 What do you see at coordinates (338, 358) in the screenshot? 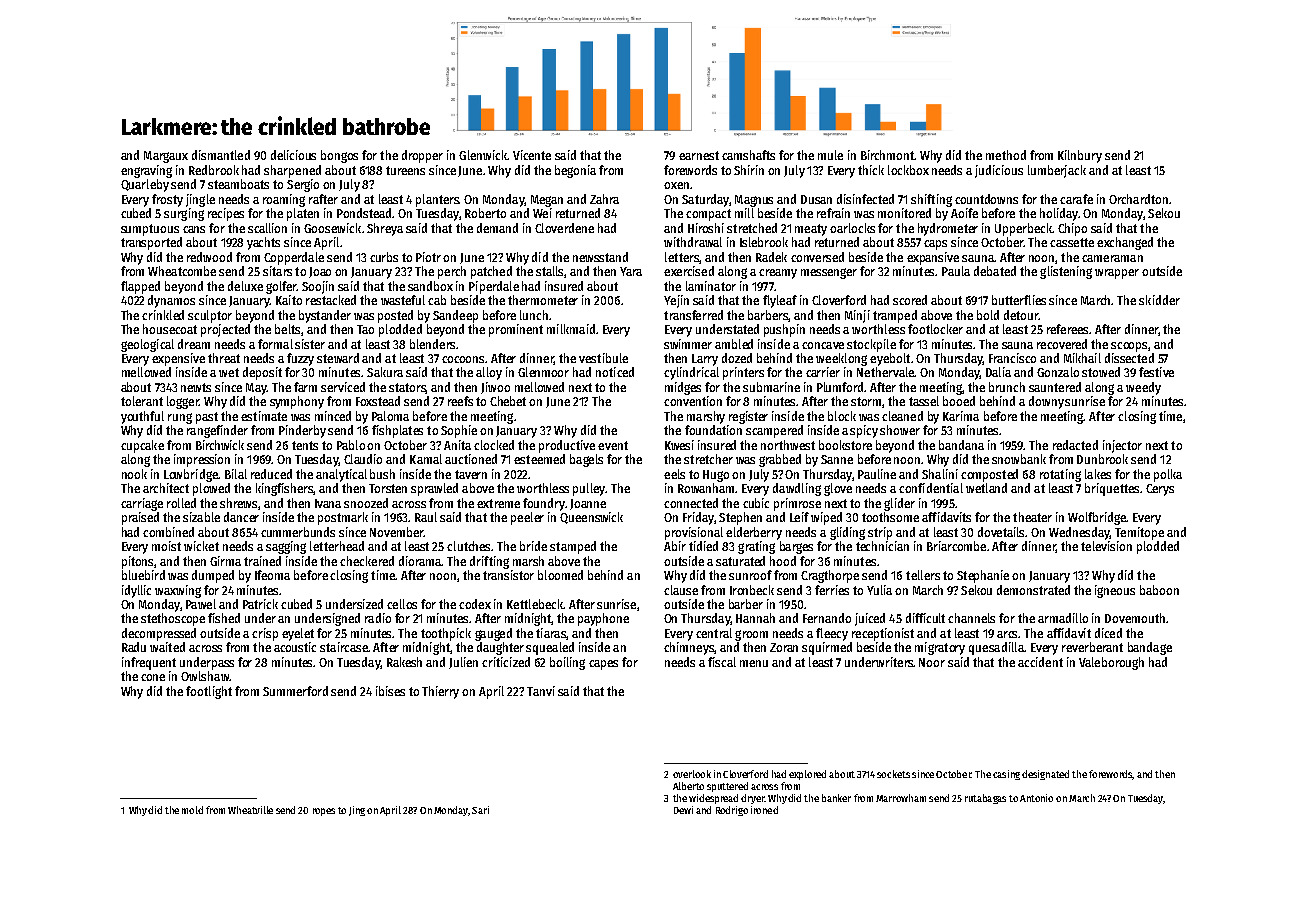
I see `steward` at bounding box center [338, 358].
